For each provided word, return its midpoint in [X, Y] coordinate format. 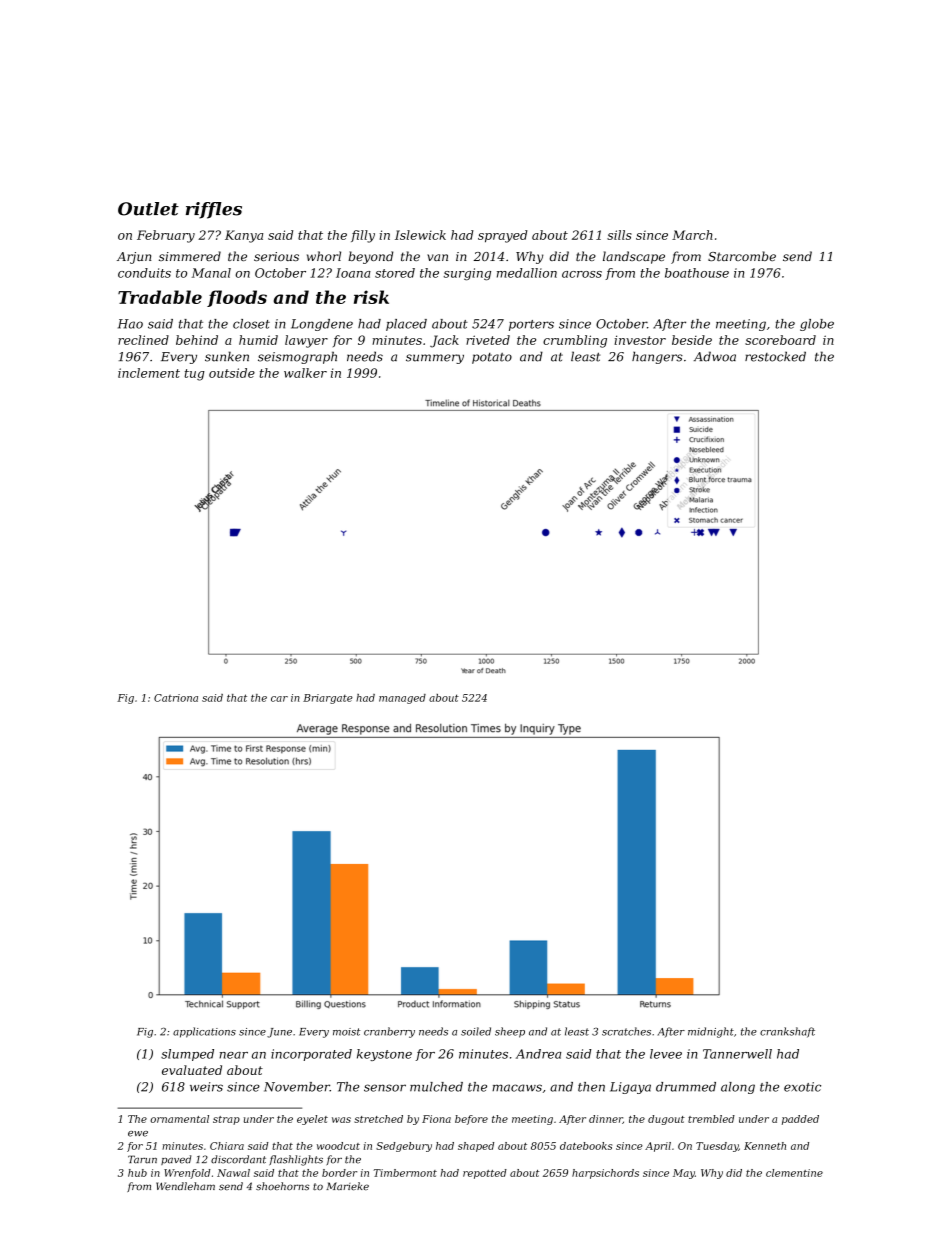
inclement [149, 373]
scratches [626, 1031]
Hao [130, 324]
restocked [775, 356]
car [279, 699]
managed [402, 699]
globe [817, 325]
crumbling [575, 341]
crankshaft [787, 1032]
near [233, 1055]
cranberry [389, 1032]
